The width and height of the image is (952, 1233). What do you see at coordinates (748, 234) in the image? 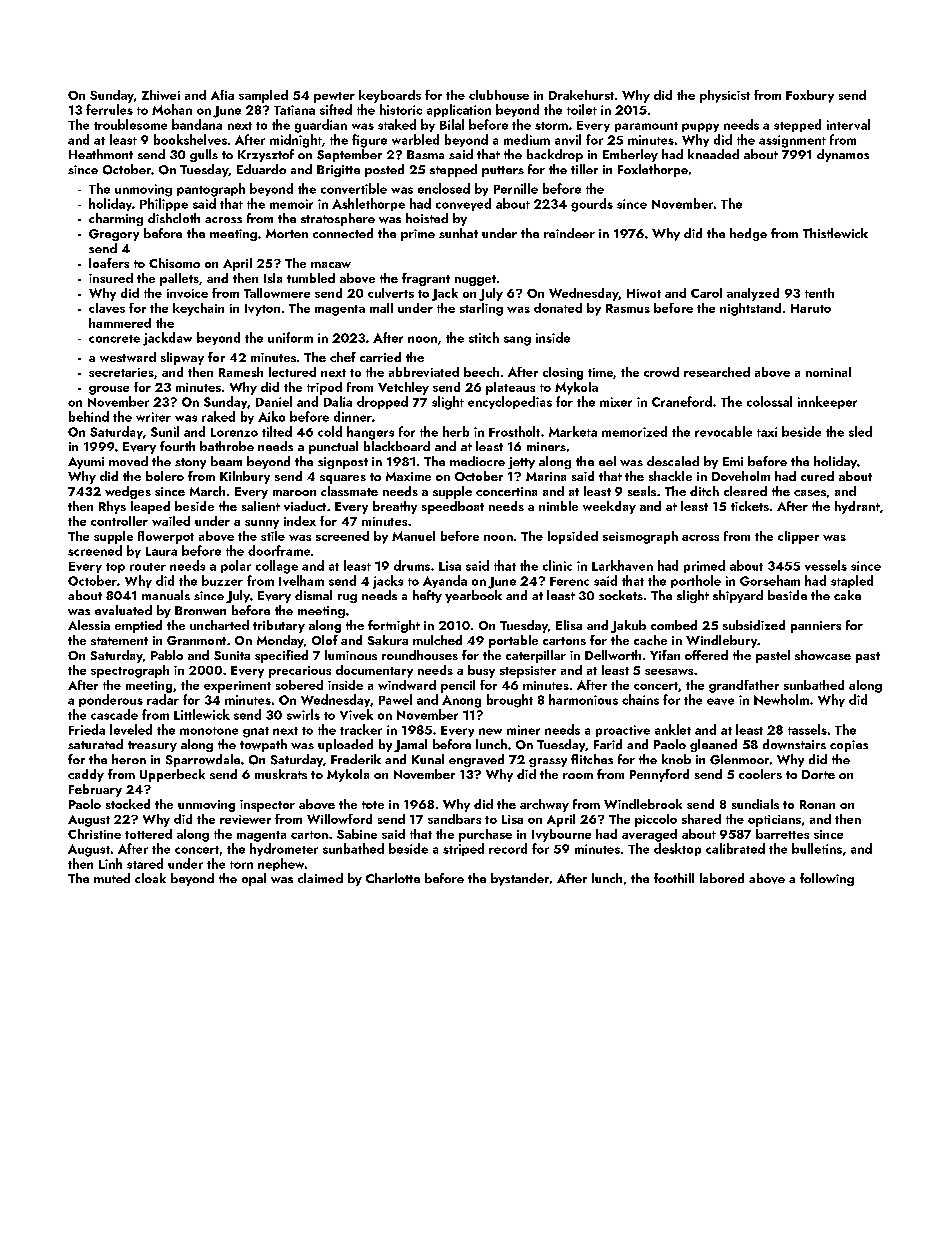
I see `hedge` at bounding box center [748, 234].
